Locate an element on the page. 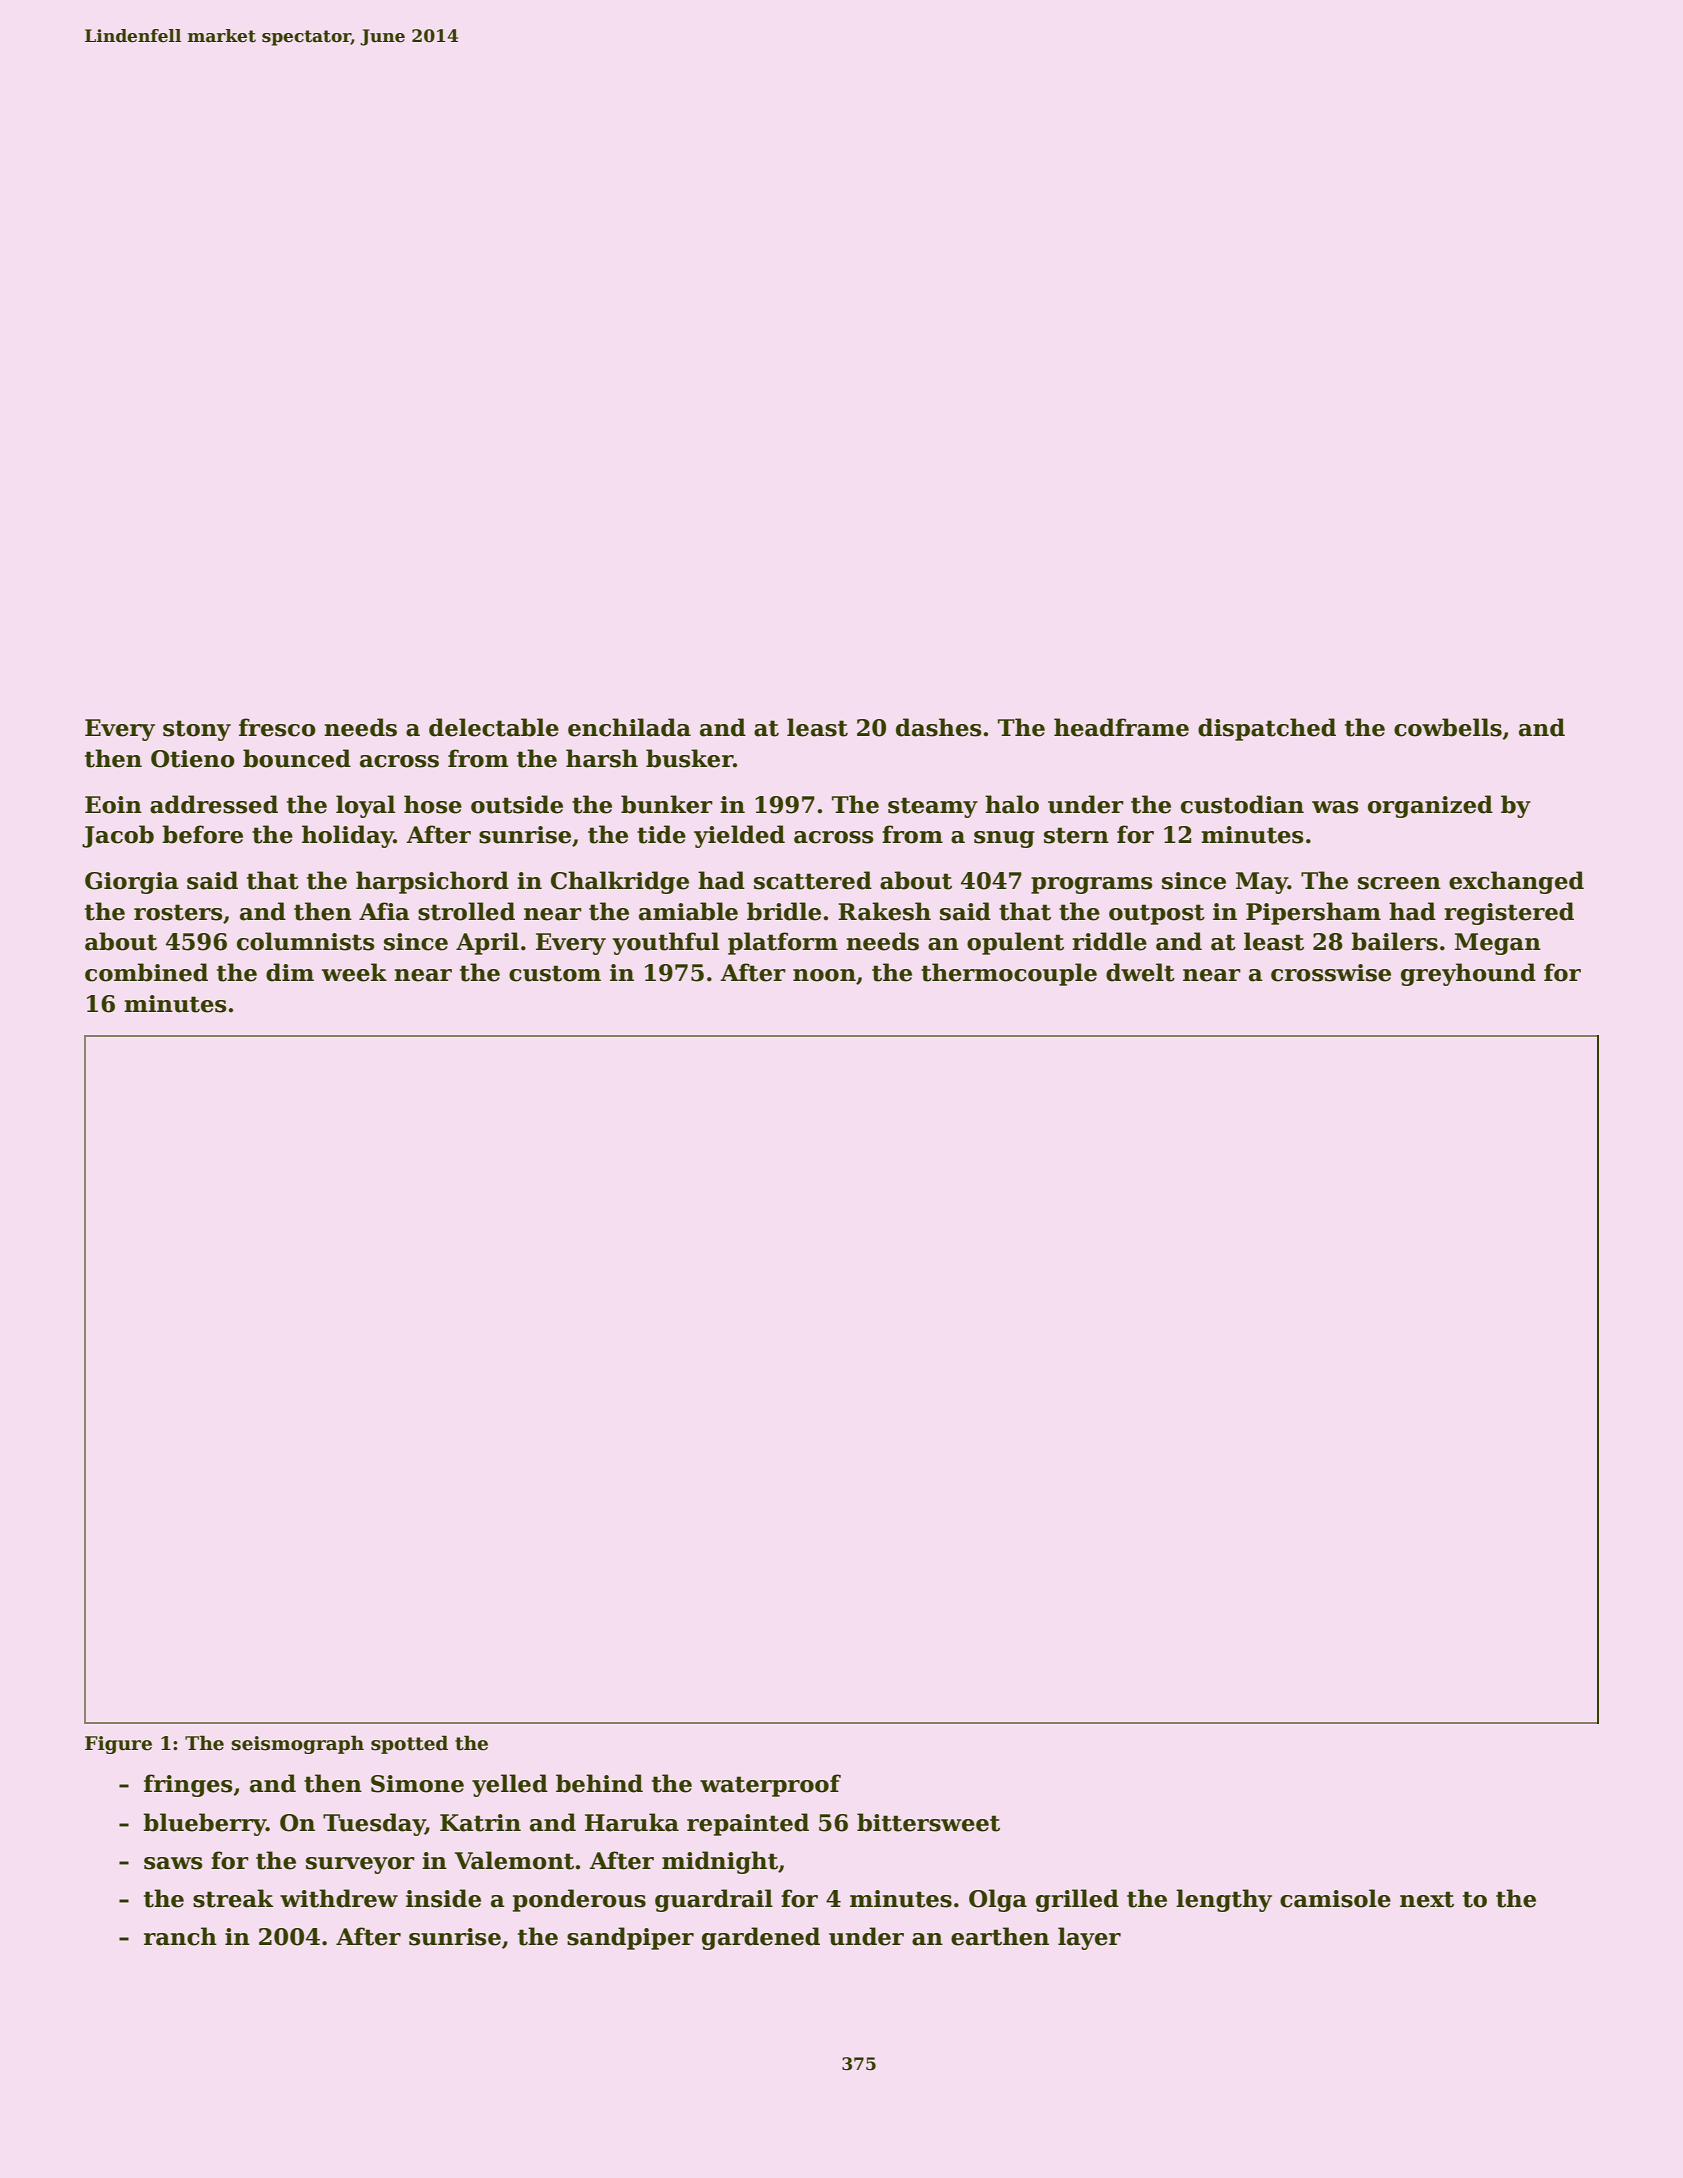 Image resolution: width=1683 pixels, height=2178 pixels. headframe is located at coordinates (1121, 727).
